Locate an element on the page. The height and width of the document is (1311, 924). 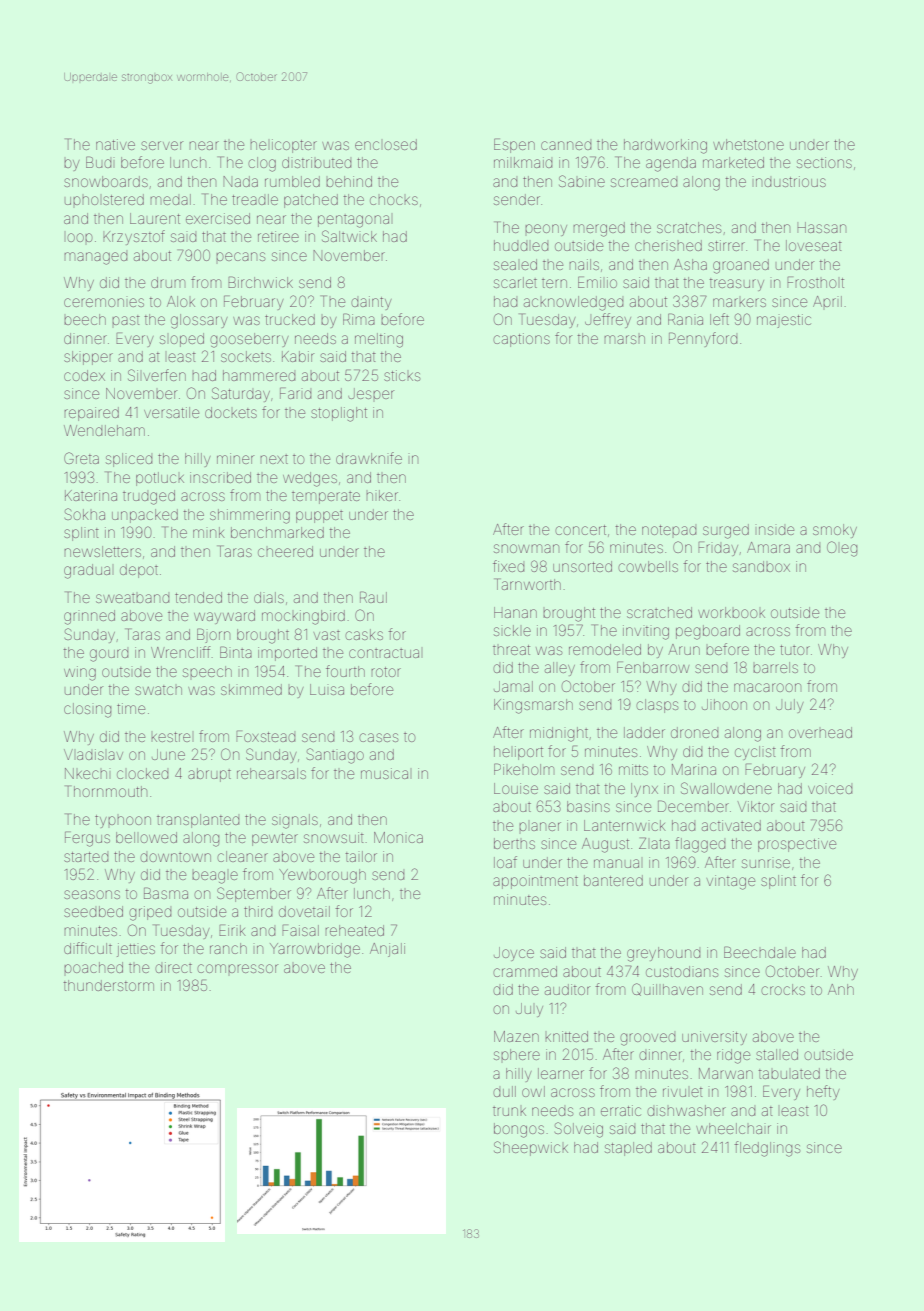
sunrise is located at coordinates (766, 863).
